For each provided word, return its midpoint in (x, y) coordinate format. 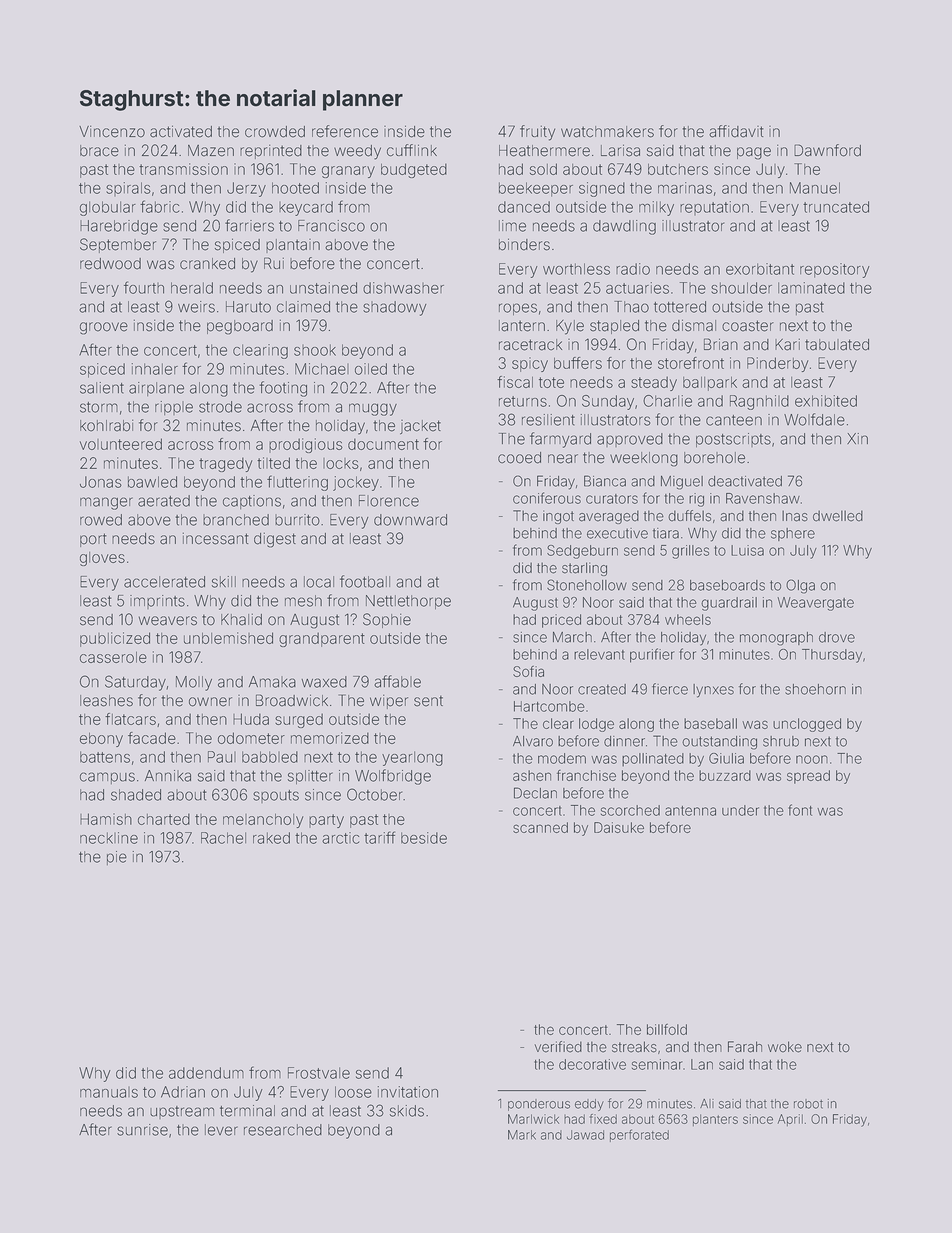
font (800, 810)
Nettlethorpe (408, 602)
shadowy (395, 308)
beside (424, 838)
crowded (275, 132)
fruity (537, 133)
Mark (522, 1135)
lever (221, 1130)
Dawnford (827, 150)
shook (315, 350)
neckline (109, 838)
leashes (106, 701)
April (790, 1120)
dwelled (838, 516)
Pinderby (777, 364)
